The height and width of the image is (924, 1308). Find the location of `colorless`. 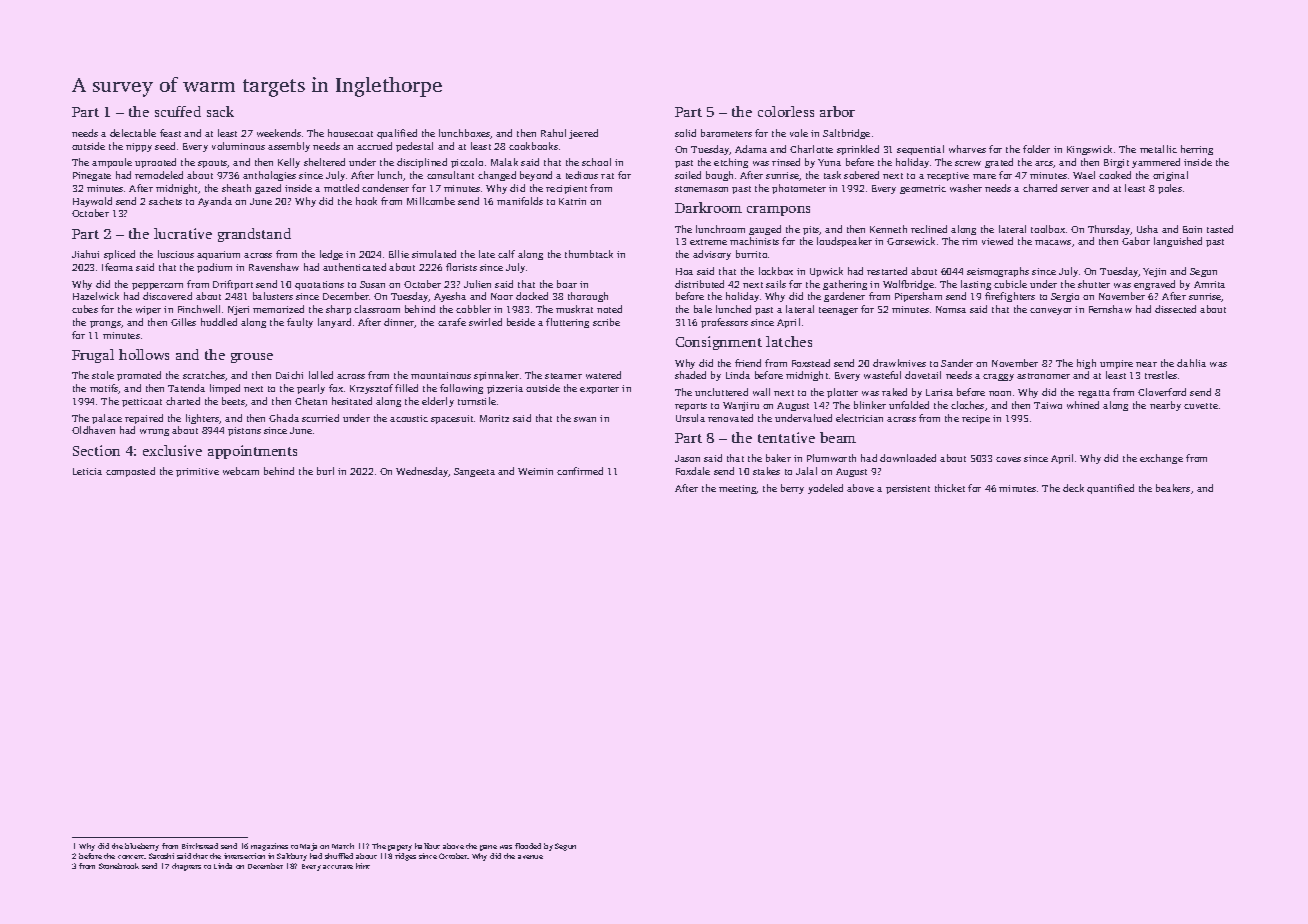

colorless is located at coordinates (786, 111).
